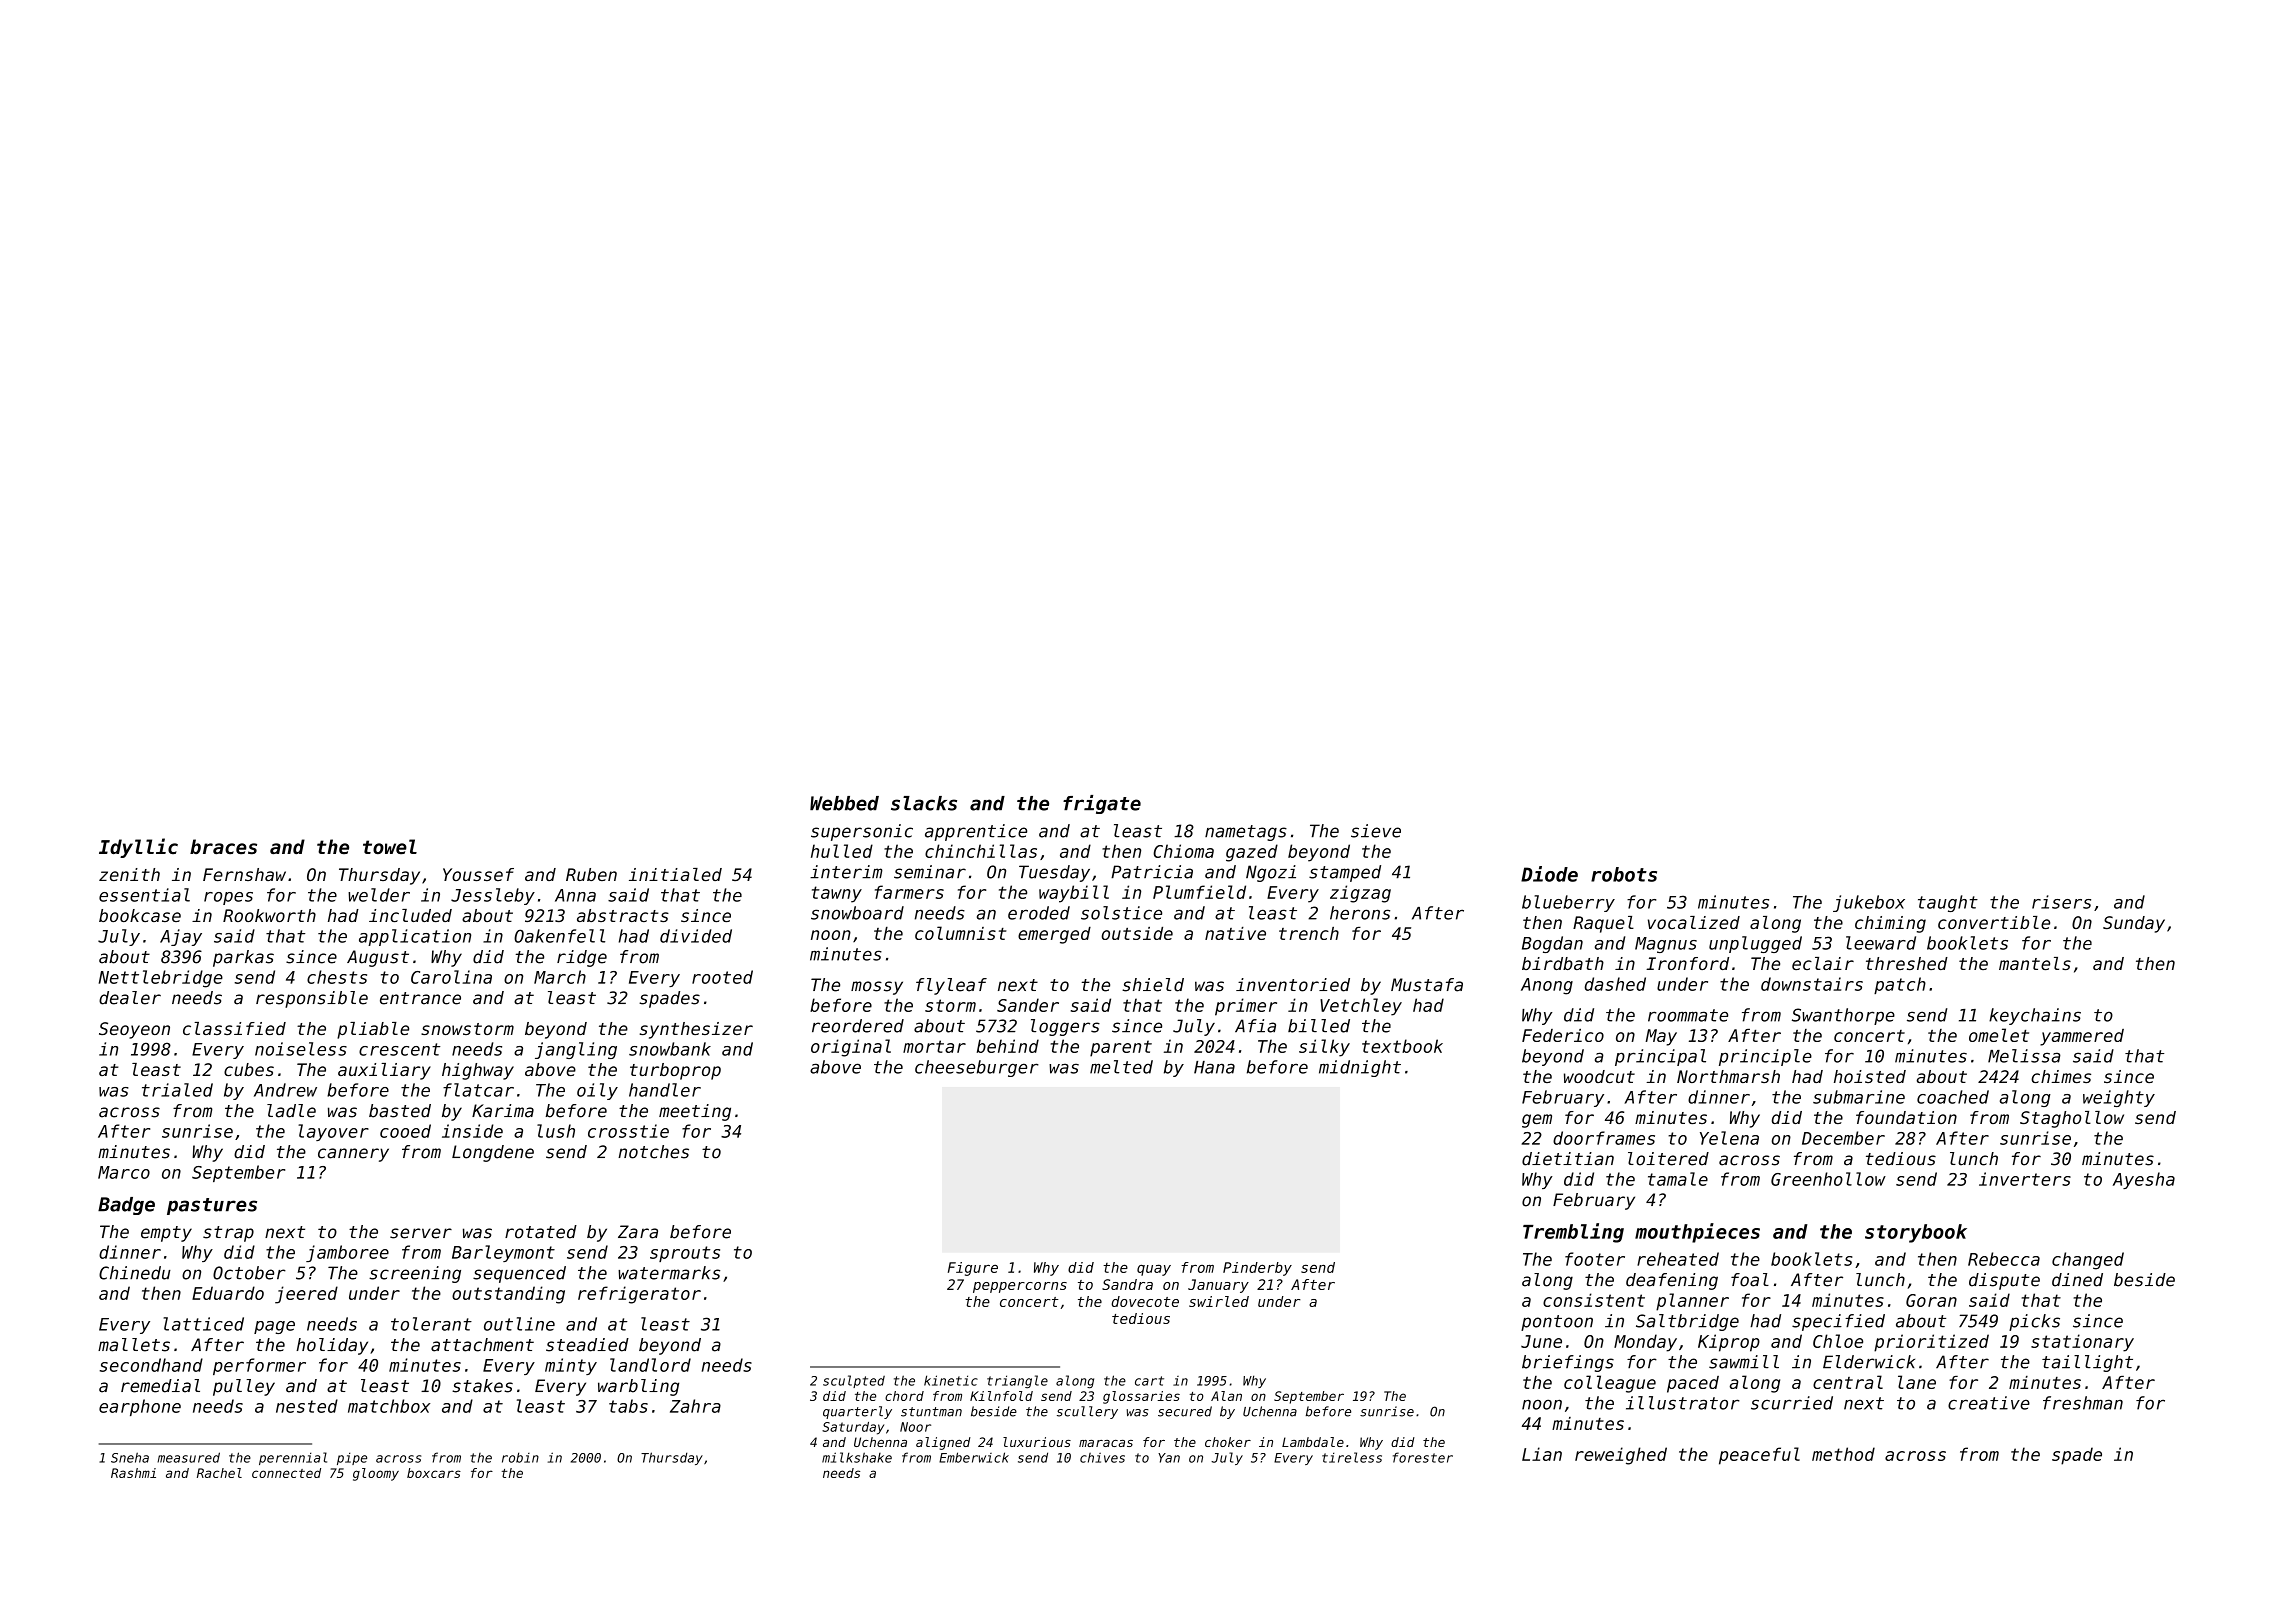 This screenshot has height=1614, width=2282. I want to click on Zara, so click(638, 1232).
